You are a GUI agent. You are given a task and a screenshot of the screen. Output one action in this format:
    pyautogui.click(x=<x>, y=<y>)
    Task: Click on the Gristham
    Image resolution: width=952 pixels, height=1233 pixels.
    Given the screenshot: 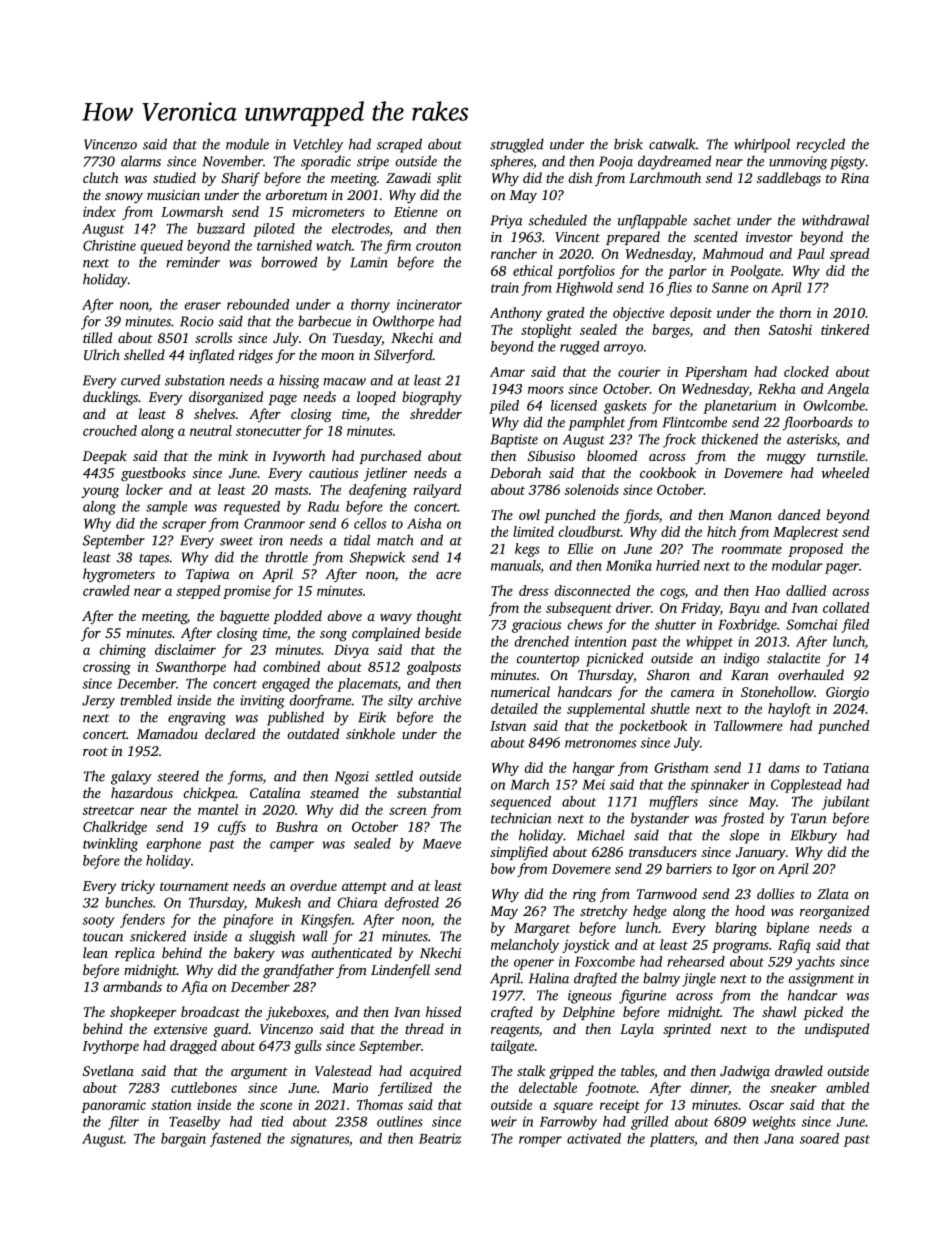 What is the action you would take?
    pyautogui.click(x=681, y=767)
